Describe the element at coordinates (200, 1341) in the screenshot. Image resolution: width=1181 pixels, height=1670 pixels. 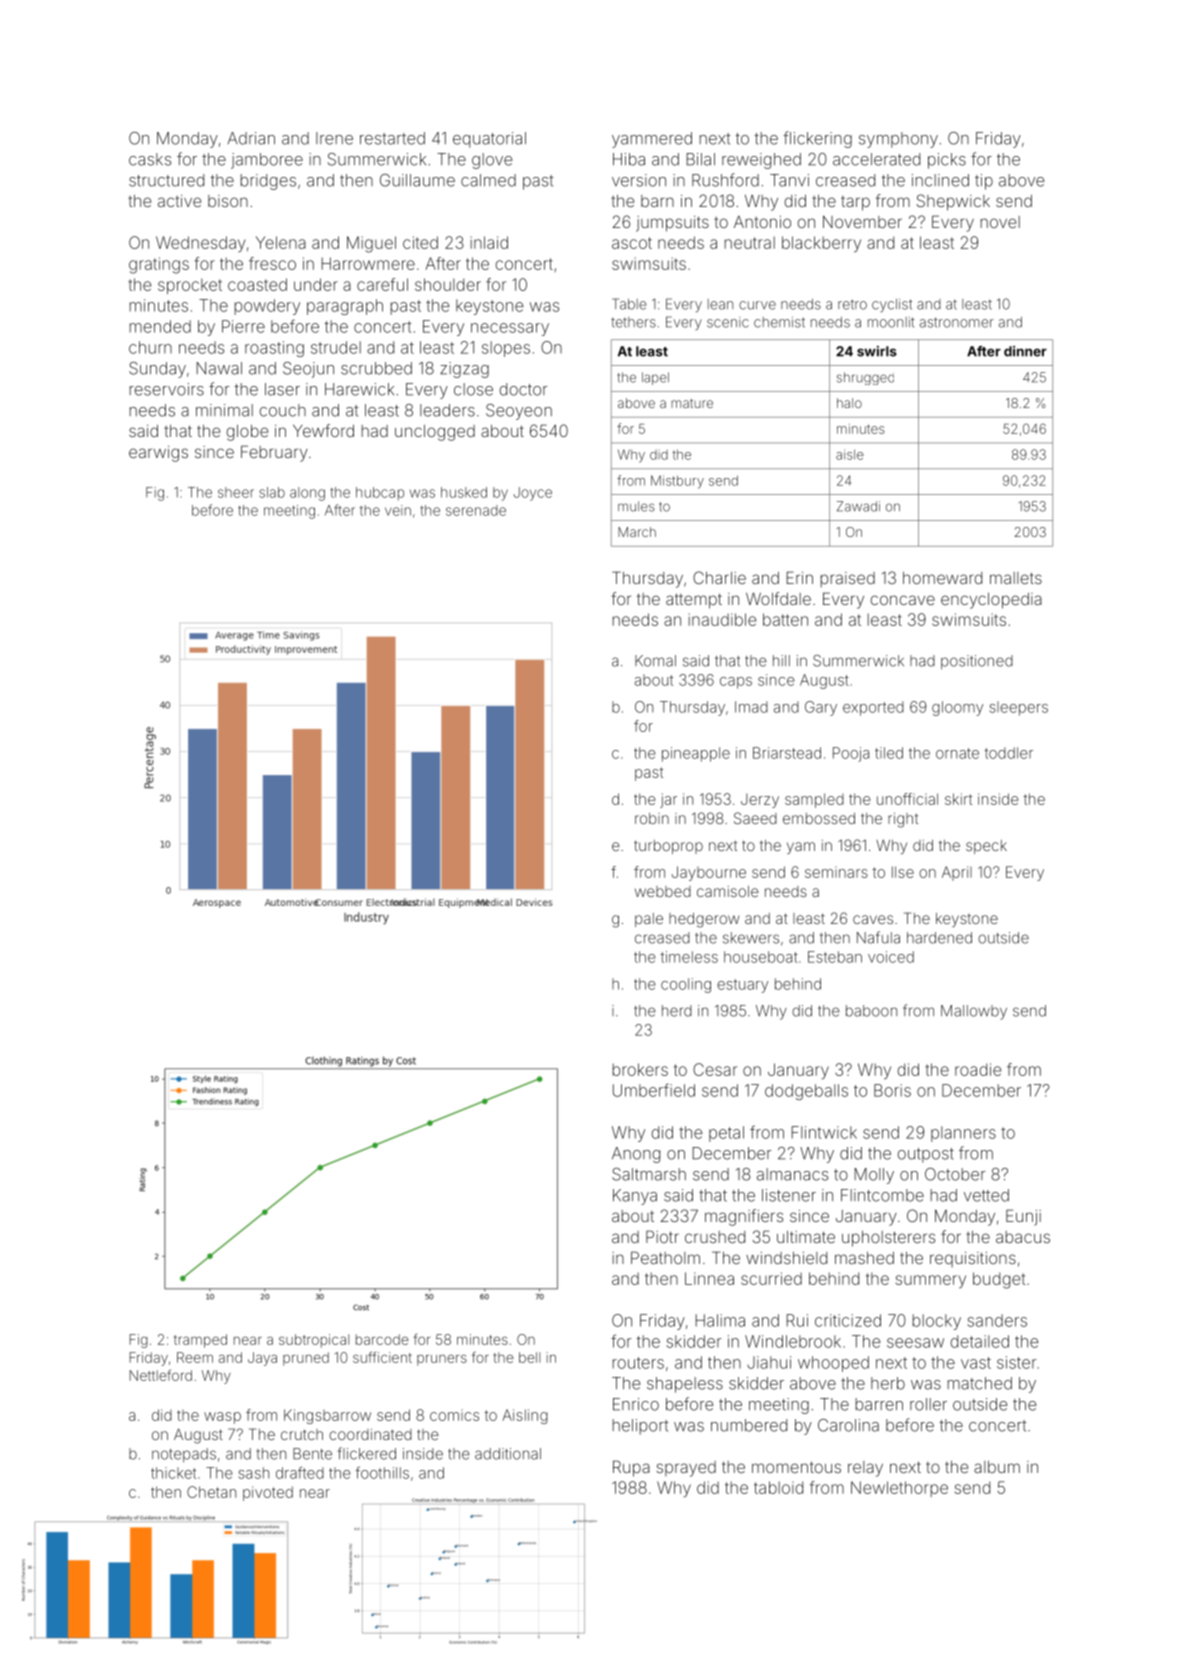
I see `tramped` at that location.
